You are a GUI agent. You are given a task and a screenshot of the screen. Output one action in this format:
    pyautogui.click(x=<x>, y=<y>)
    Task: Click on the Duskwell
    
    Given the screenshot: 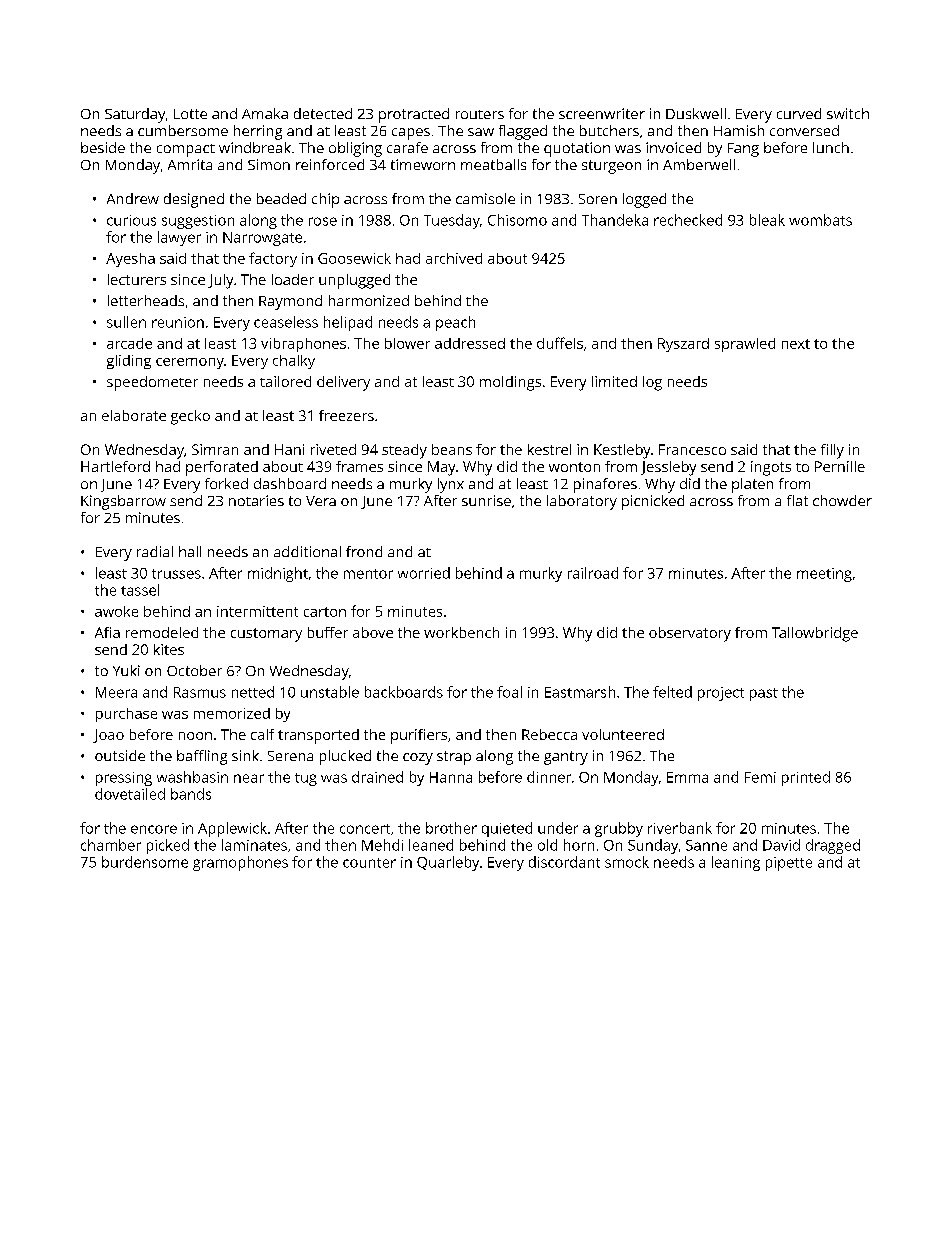 What is the action you would take?
    pyautogui.click(x=696, y=113)
